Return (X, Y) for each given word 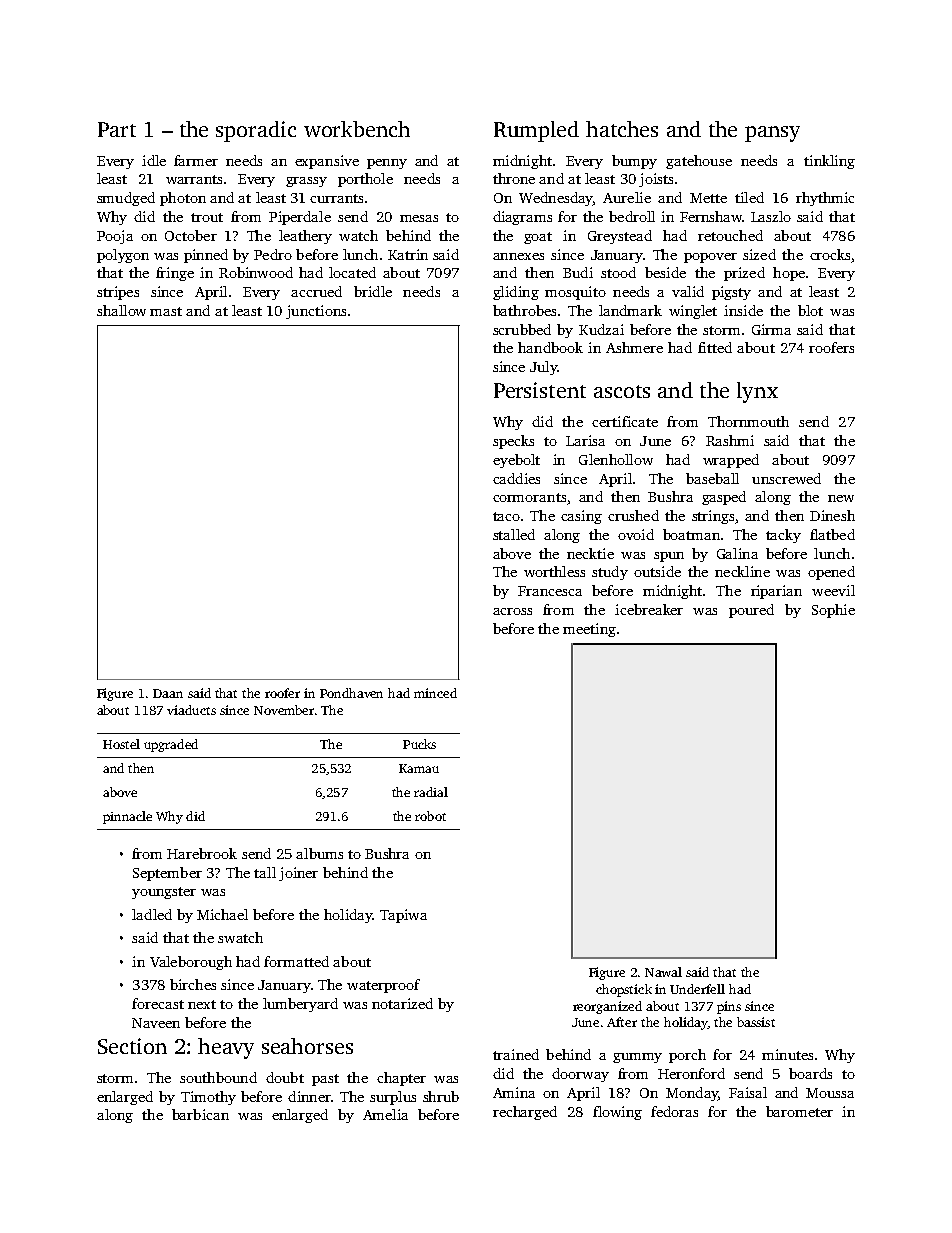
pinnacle (127, 817)
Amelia (385, 1114)
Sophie (833, 611)
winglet (693, 312)
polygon (123, 256)
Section (132, 1046)
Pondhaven (351, 693)
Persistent (540, 390)
